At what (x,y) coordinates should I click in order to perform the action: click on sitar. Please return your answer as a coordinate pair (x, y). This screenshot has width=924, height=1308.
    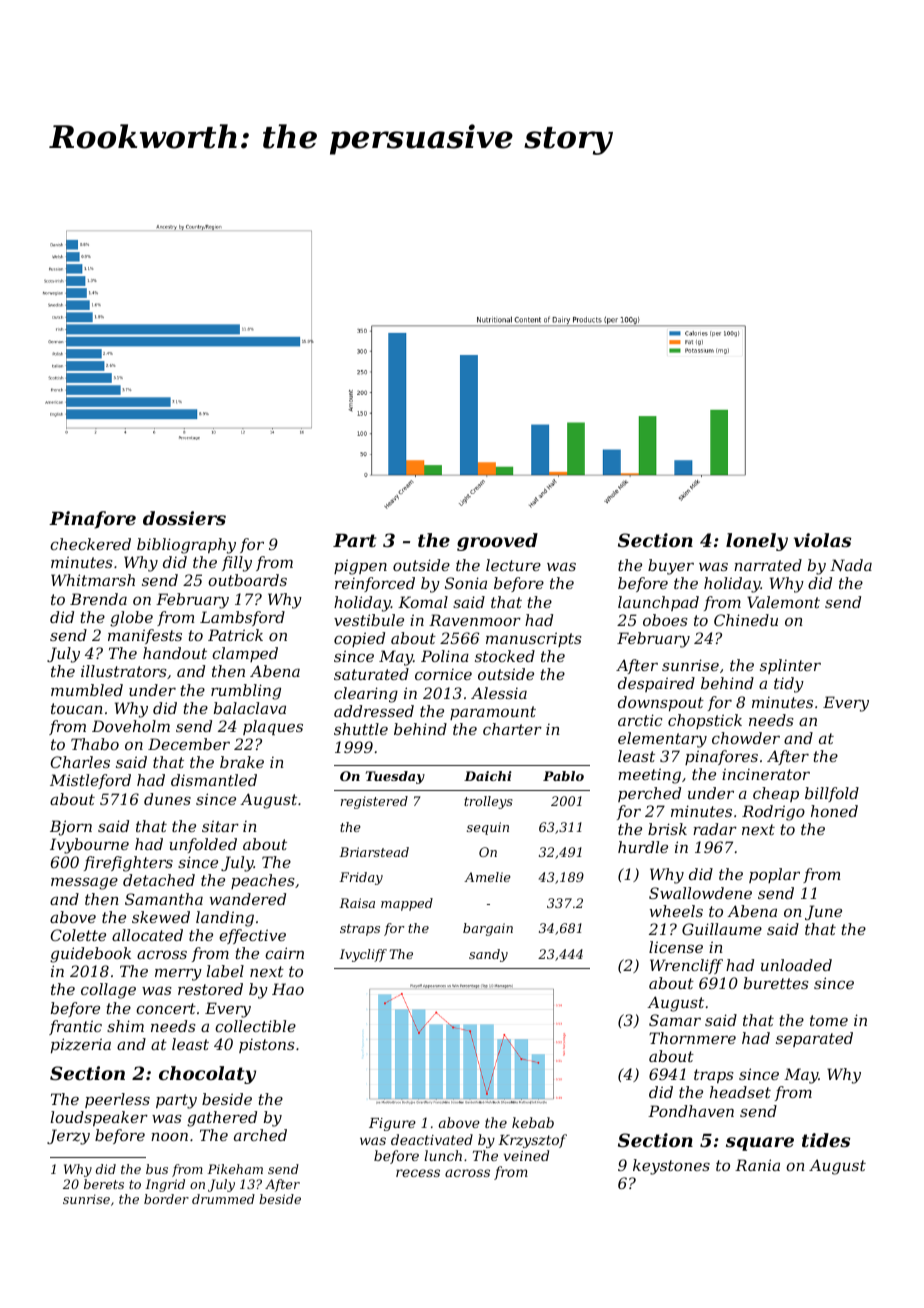
    Looking at the image, I should click on (220, 826).
